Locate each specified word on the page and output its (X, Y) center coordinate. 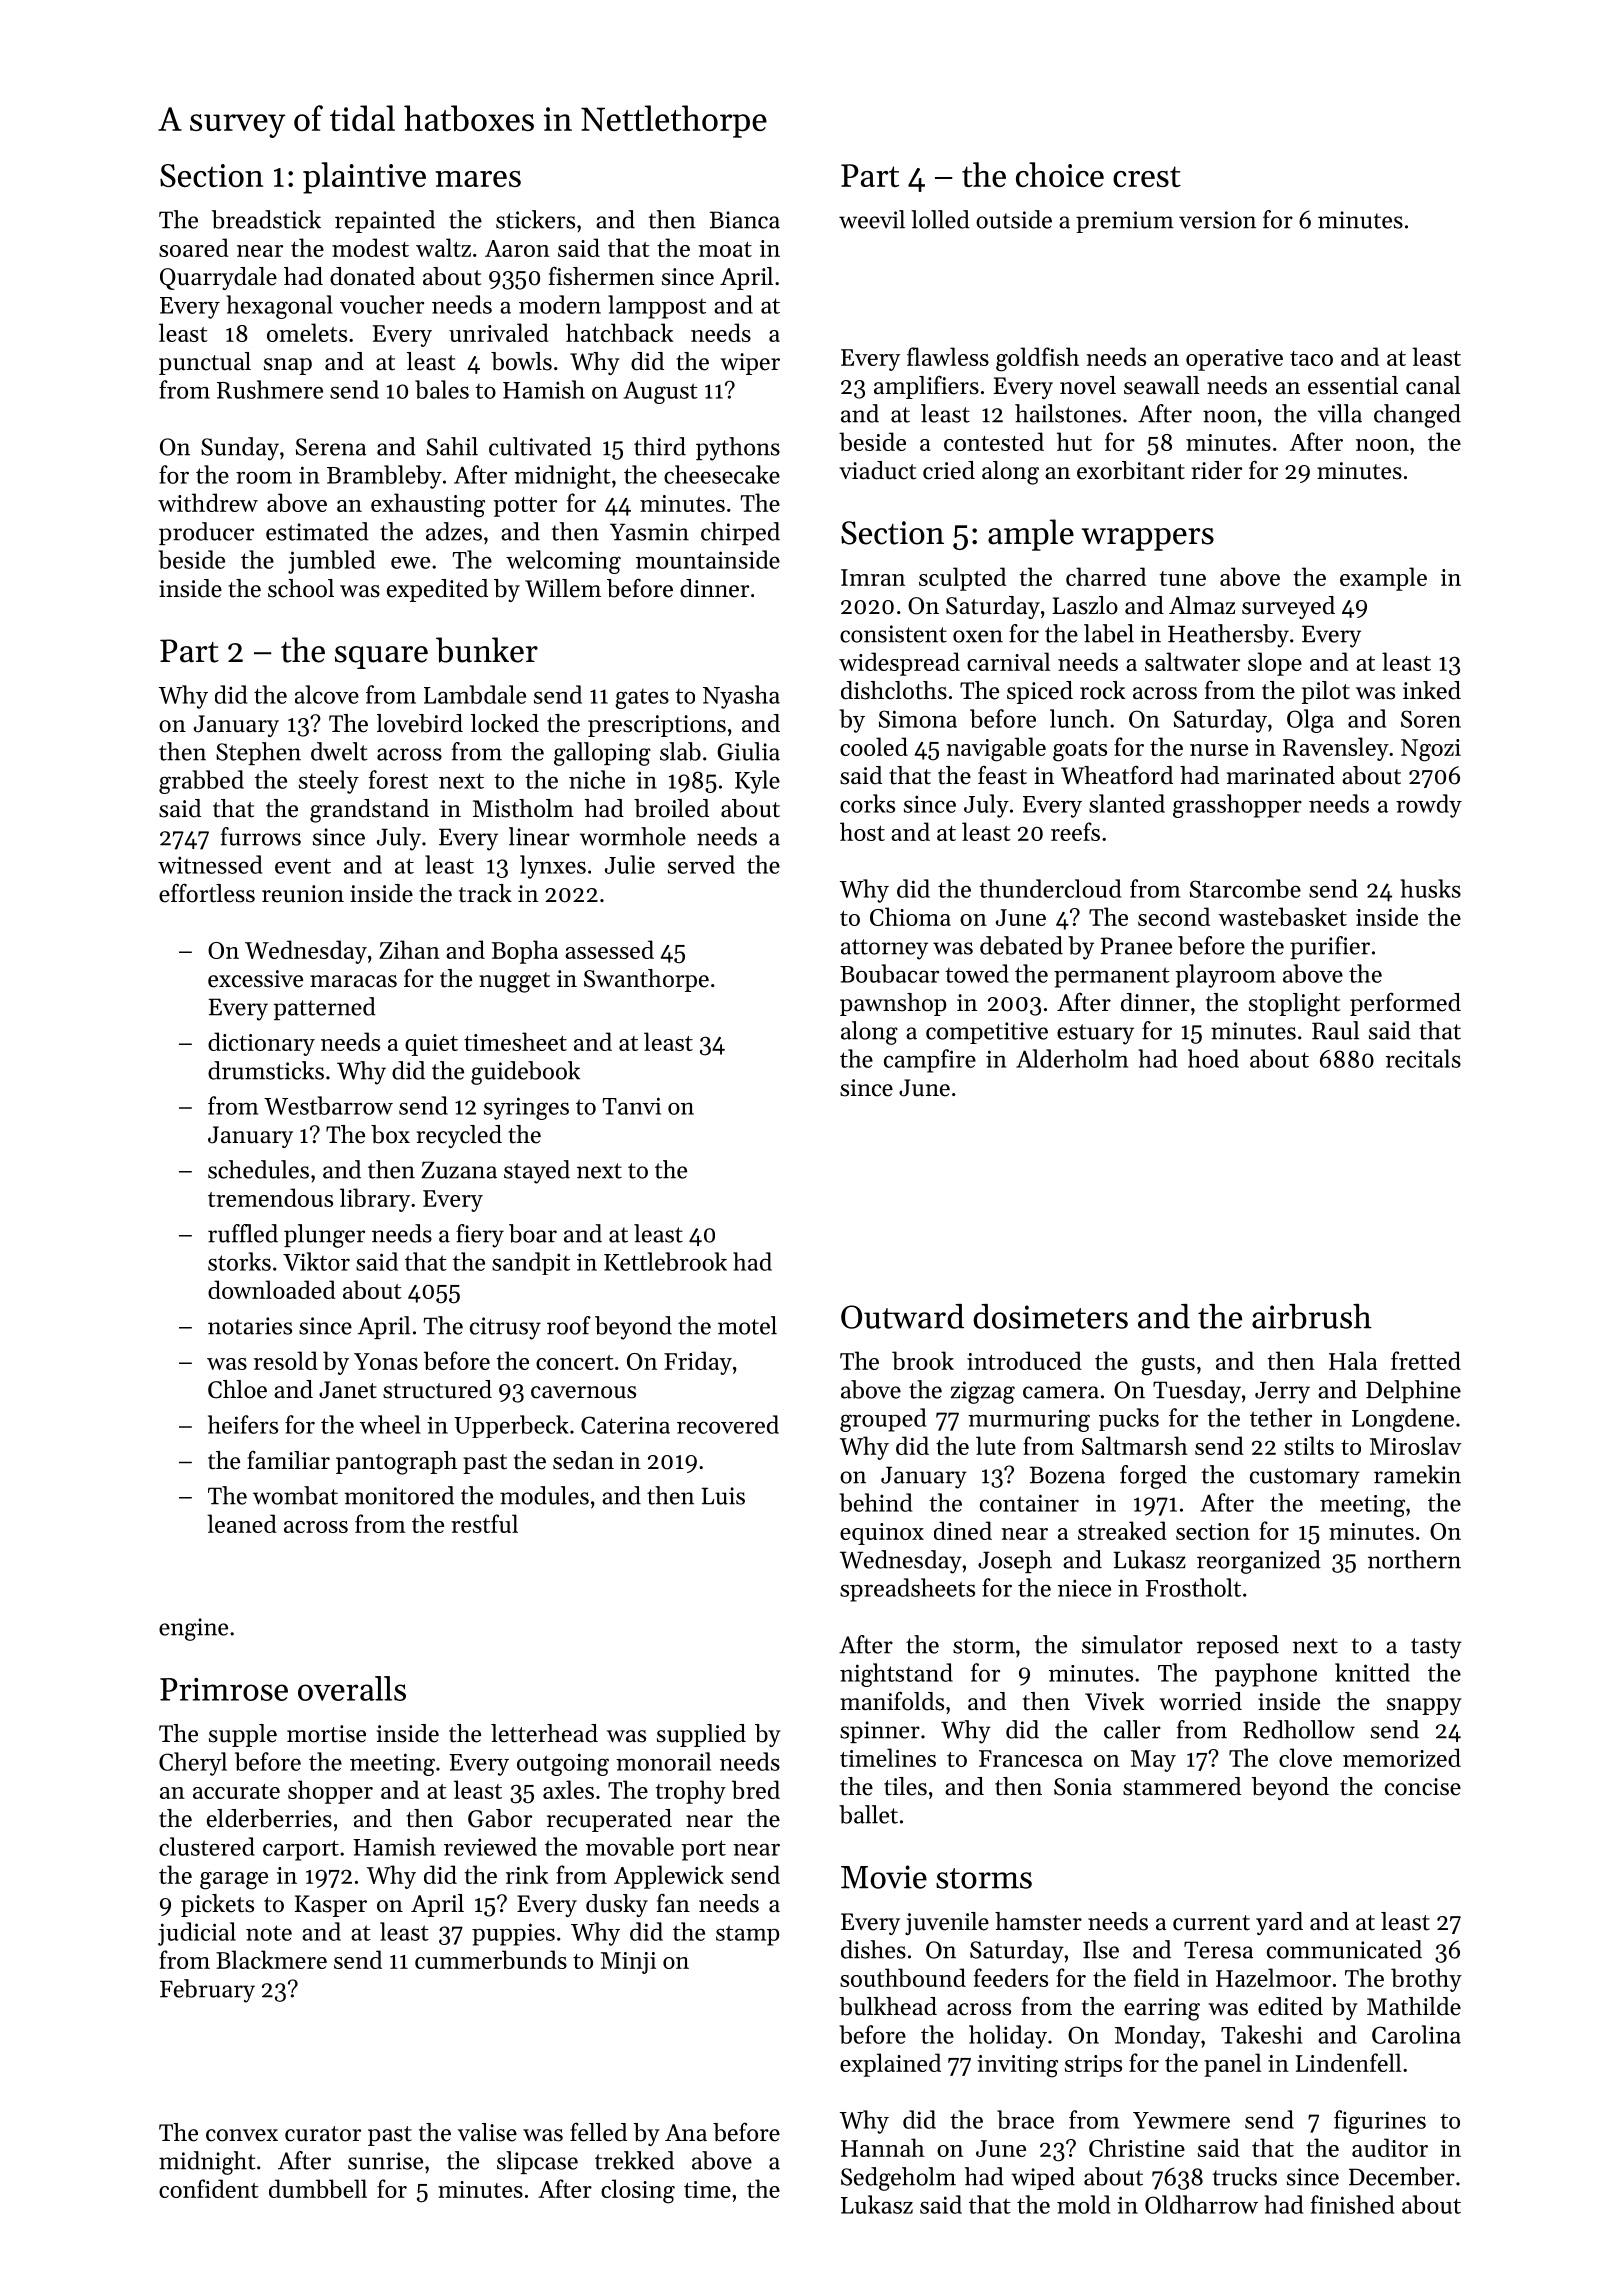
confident (209, 2188)
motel (747, 1325)
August (660, 392)
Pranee (1136, 946)
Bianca (745, 220)
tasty (1436, 1648)
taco (1311, 358)
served (701, 864)
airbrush (1312, 1316)
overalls (352, 1688)
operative (1234, 360)
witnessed (210, 864)
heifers (243, 1424)
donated (372, 276)
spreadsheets (907, 1590)
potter (525, 507)
